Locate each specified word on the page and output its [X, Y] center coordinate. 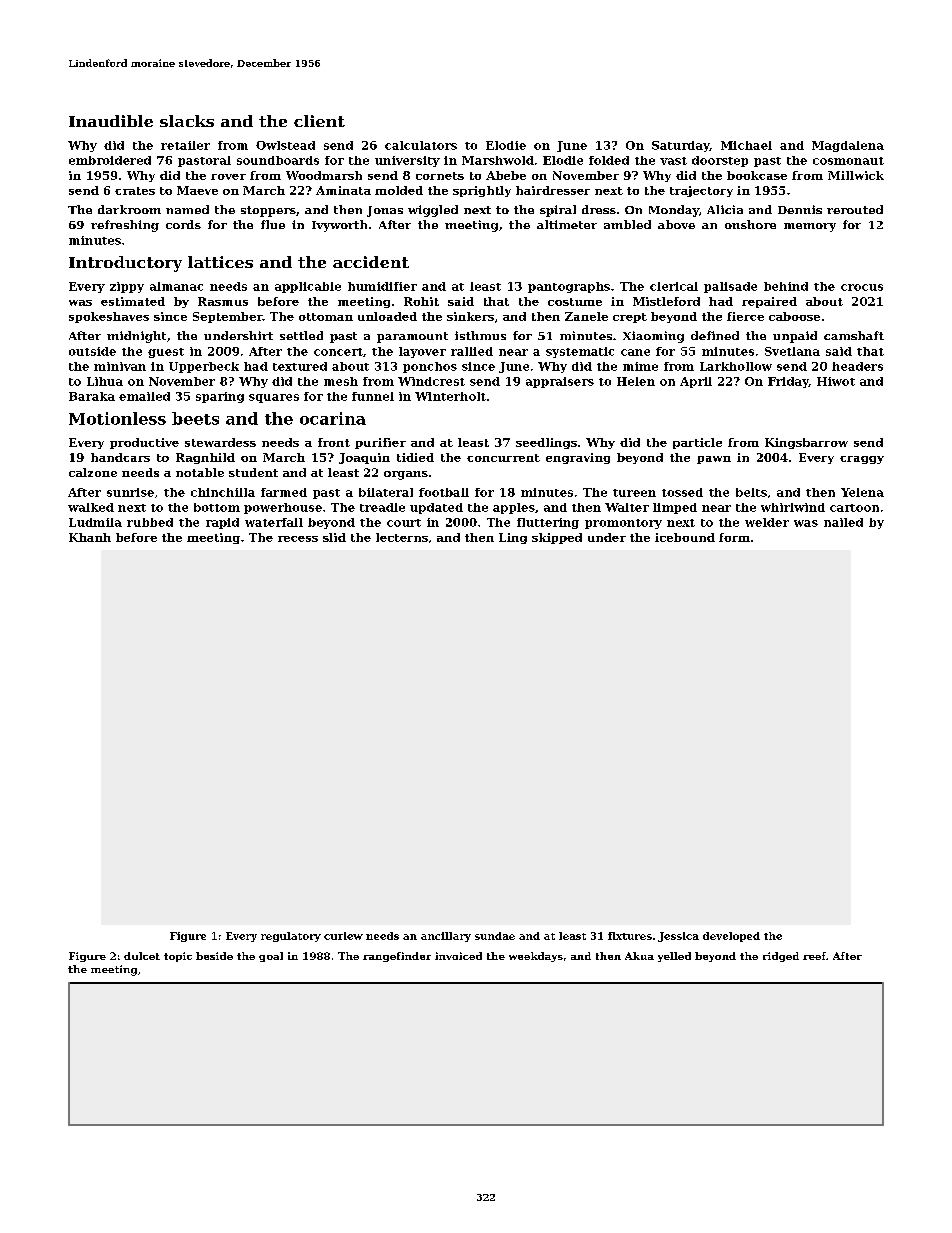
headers [857, 366]
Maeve [197, 190]
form [734, 537]
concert [338, 352]
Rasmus [223, 301]
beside [214, 956]
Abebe [506, 175]
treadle [382, 507]
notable [200, 472]
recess [298, 539]
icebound [685, 537]
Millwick [856, 175]
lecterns [402, 537]
